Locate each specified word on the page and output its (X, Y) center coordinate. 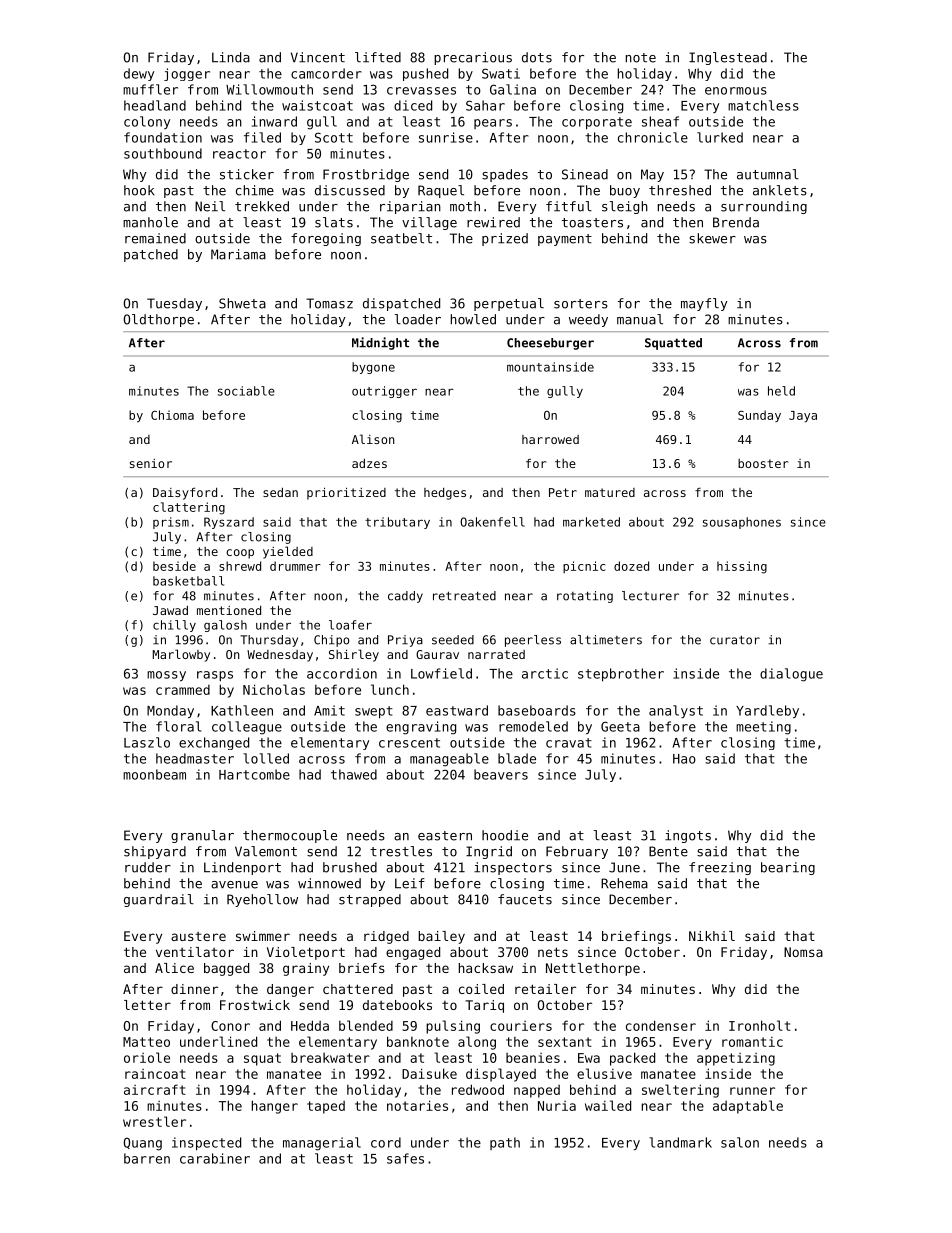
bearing (788, 868)
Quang (143, 1144)
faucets (525, 899)
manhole (150, 222)
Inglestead (728, 58)
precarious (473, 58)
